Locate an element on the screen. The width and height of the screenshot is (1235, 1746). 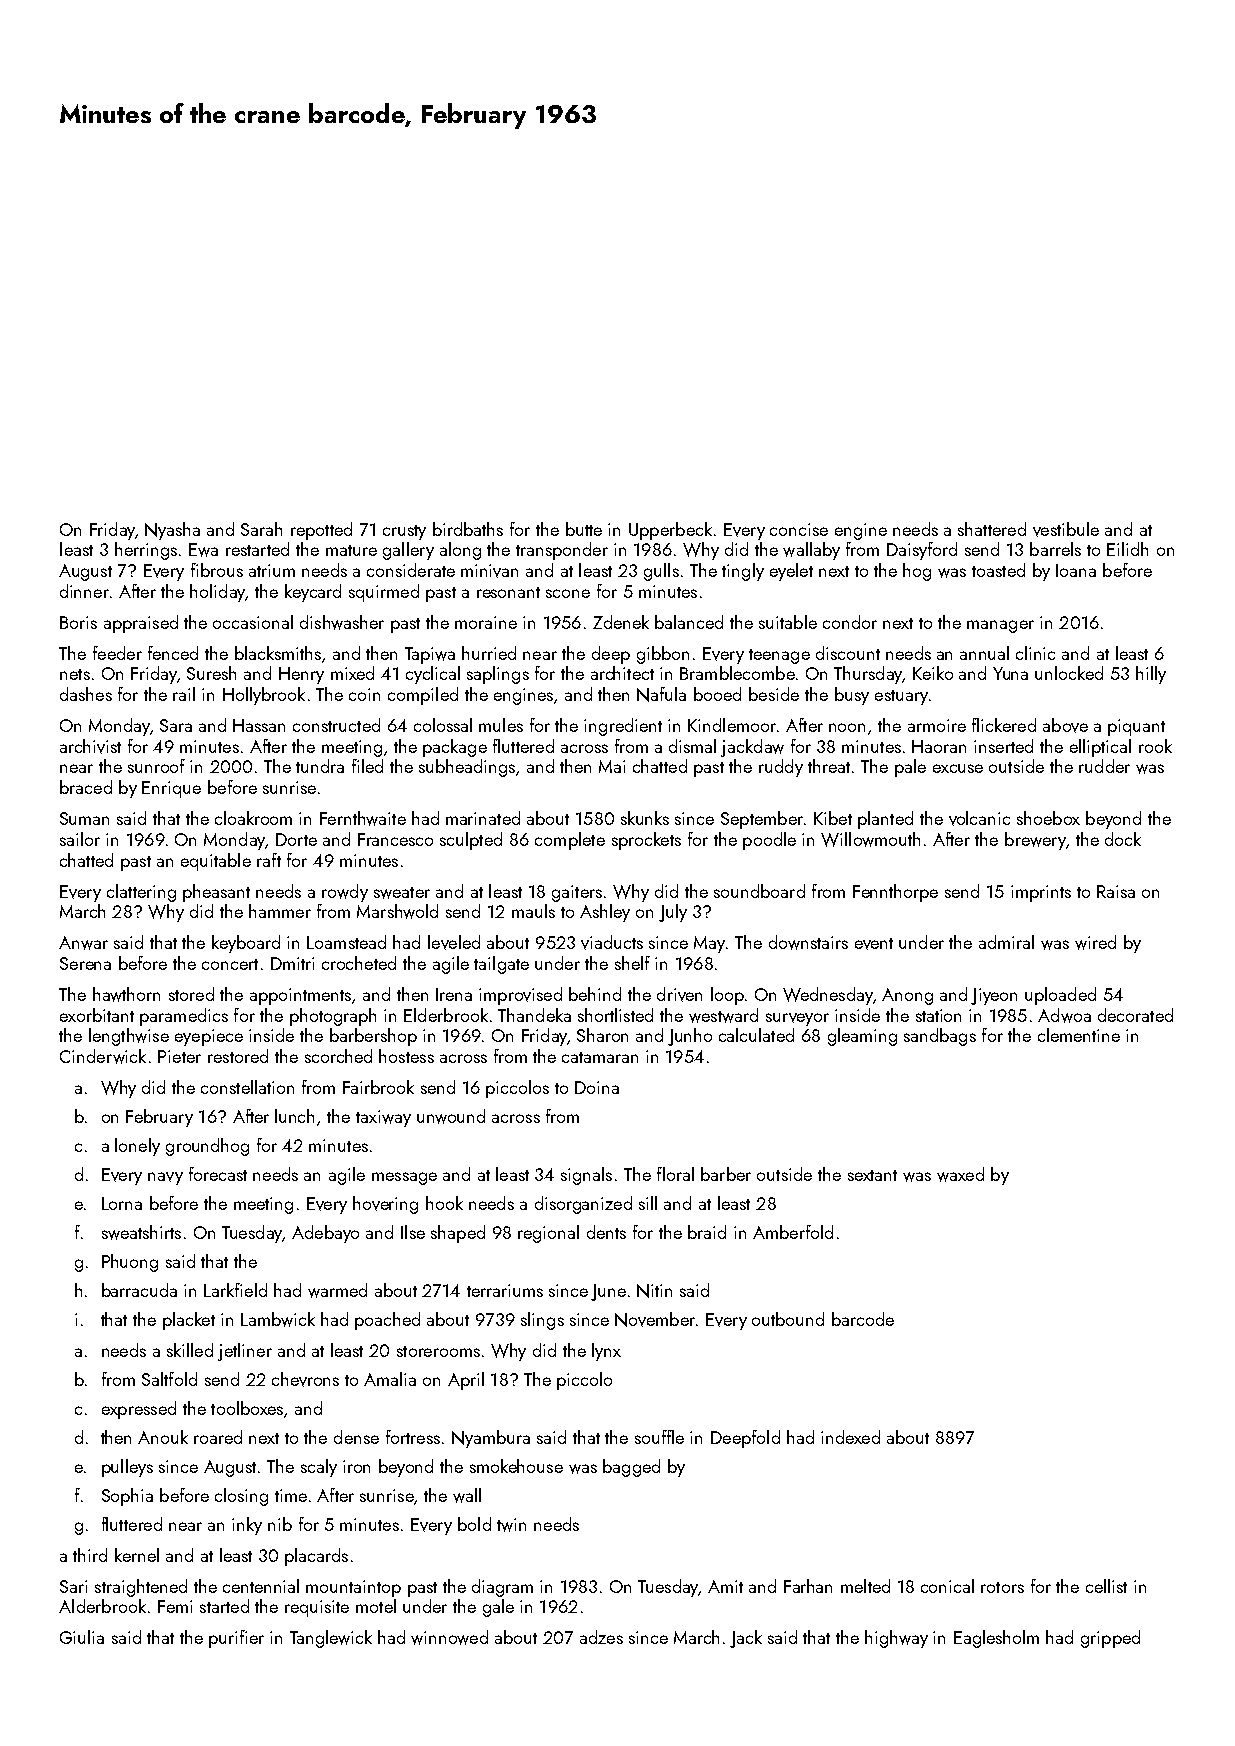
unlocked is located at coordinates (1069, 673).
